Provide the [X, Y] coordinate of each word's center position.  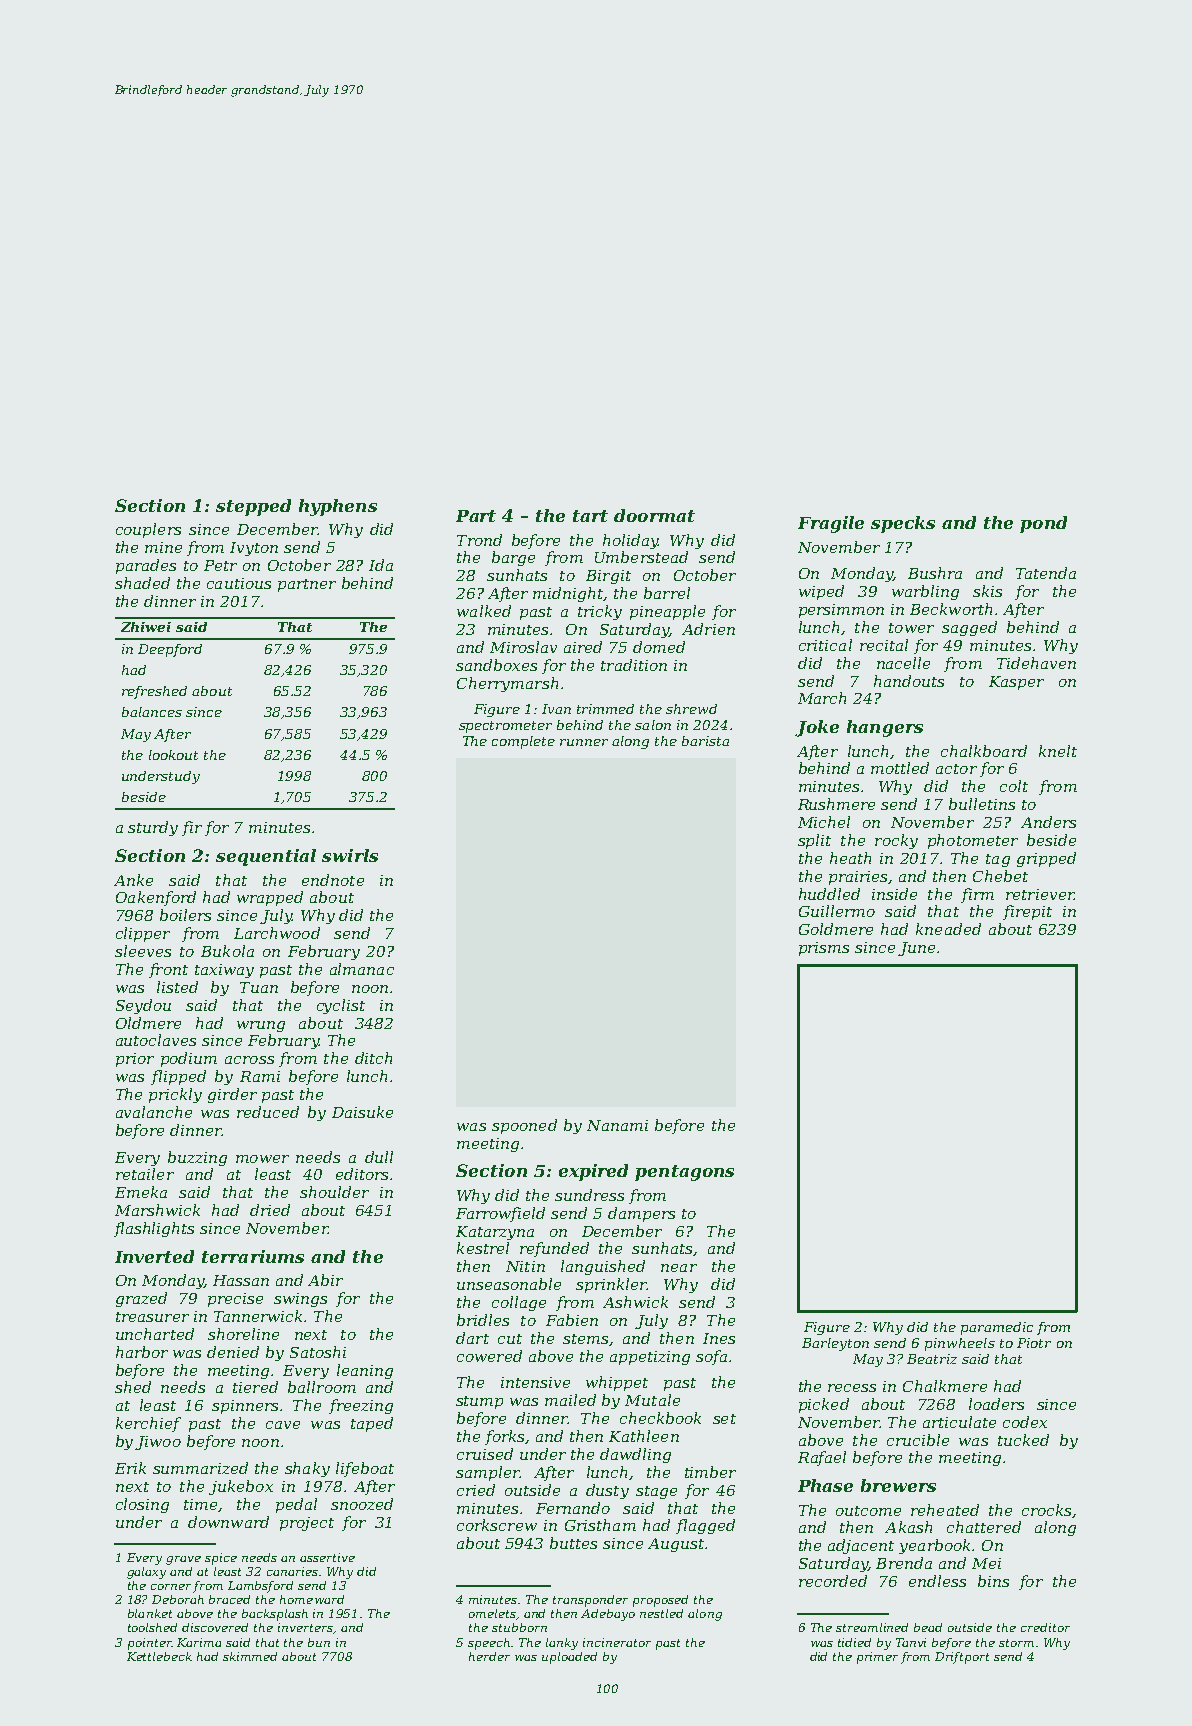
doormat [654, 515]
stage [656, 1492]
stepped [253, 507]
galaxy [146, 1573]
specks [903, 524]
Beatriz [932, 1359]
